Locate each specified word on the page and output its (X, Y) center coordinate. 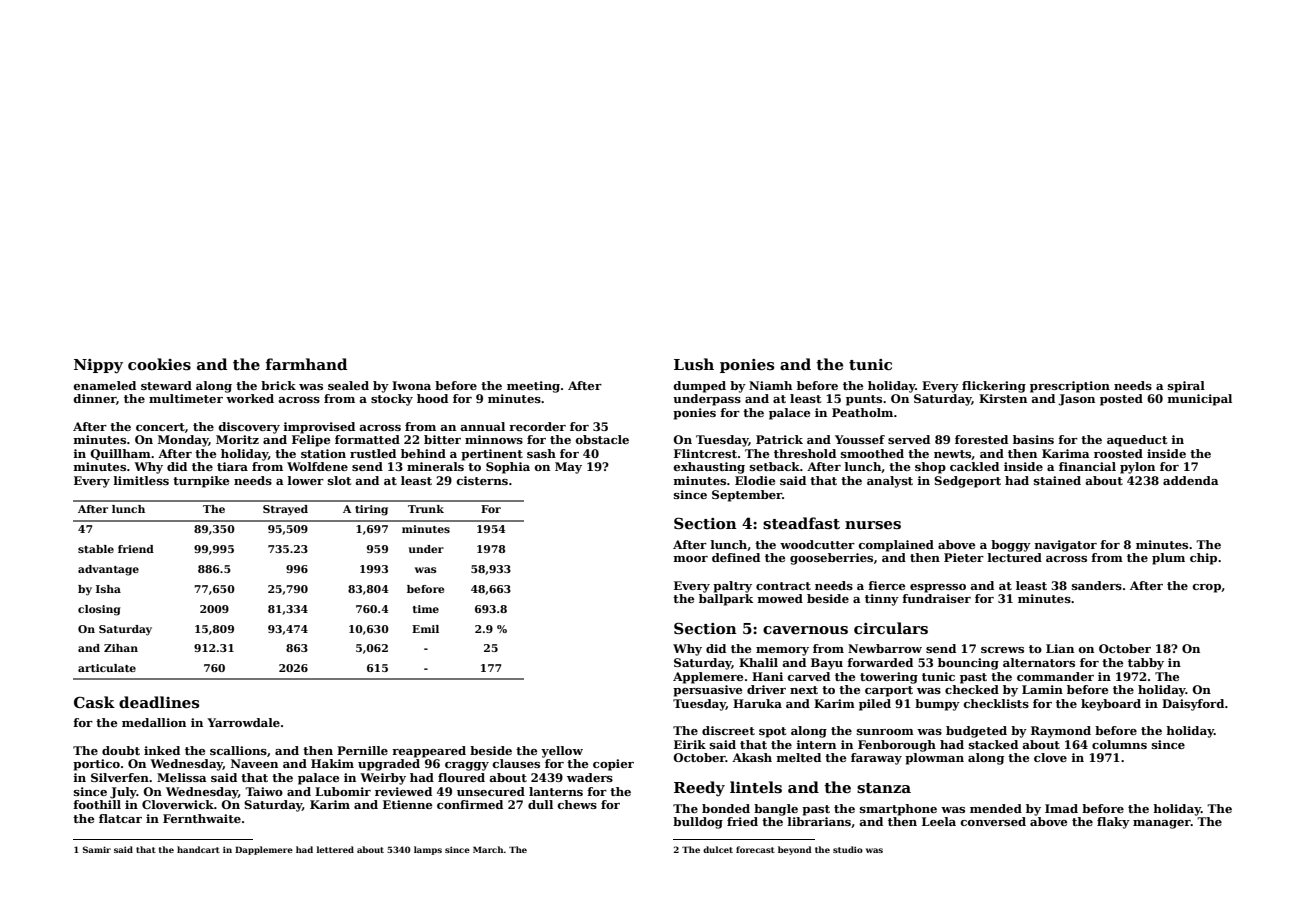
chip (1203, 559)
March (488, 849)
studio (848, 849)
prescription (1070, 387)
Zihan (121, 648)
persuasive (707, 691)
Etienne (407, 804)
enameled (105, 385)
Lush (694, 364)
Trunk (426, 509)
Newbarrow (885, 648)
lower (305, 480)
